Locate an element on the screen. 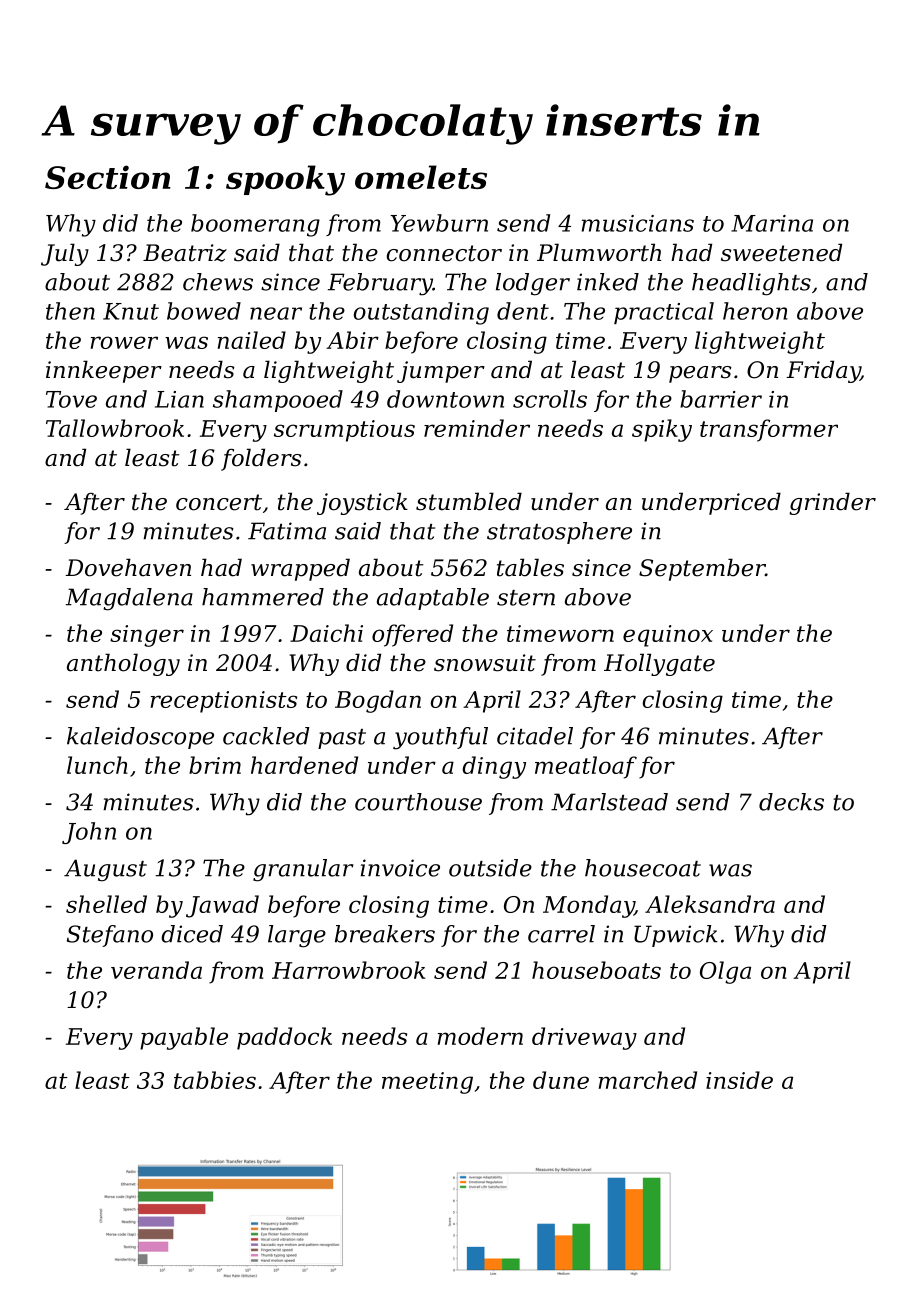  stumbled is located at coordinates (469, 501).
